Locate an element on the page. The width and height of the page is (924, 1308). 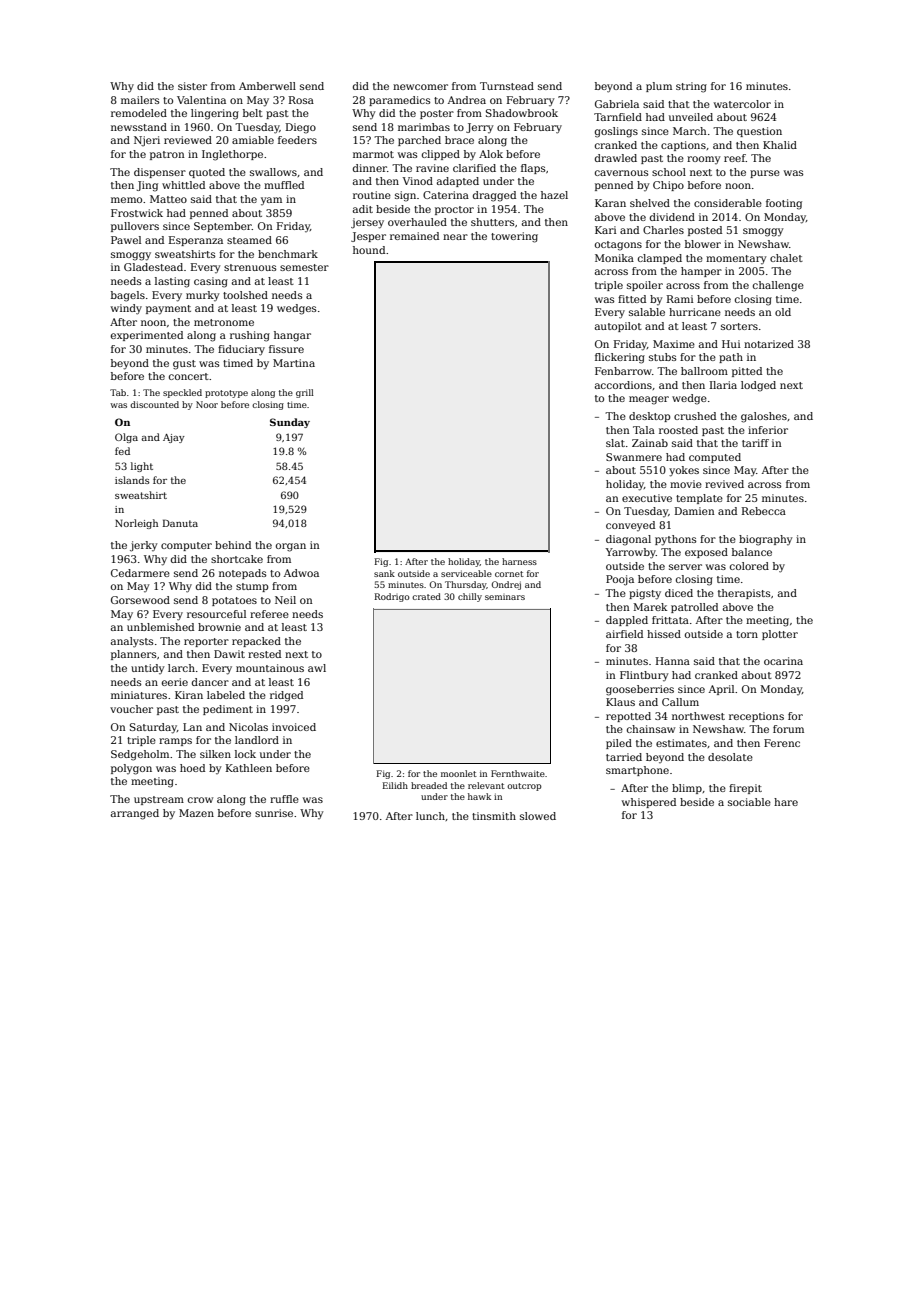
near is located at coordinates (455, 237).
